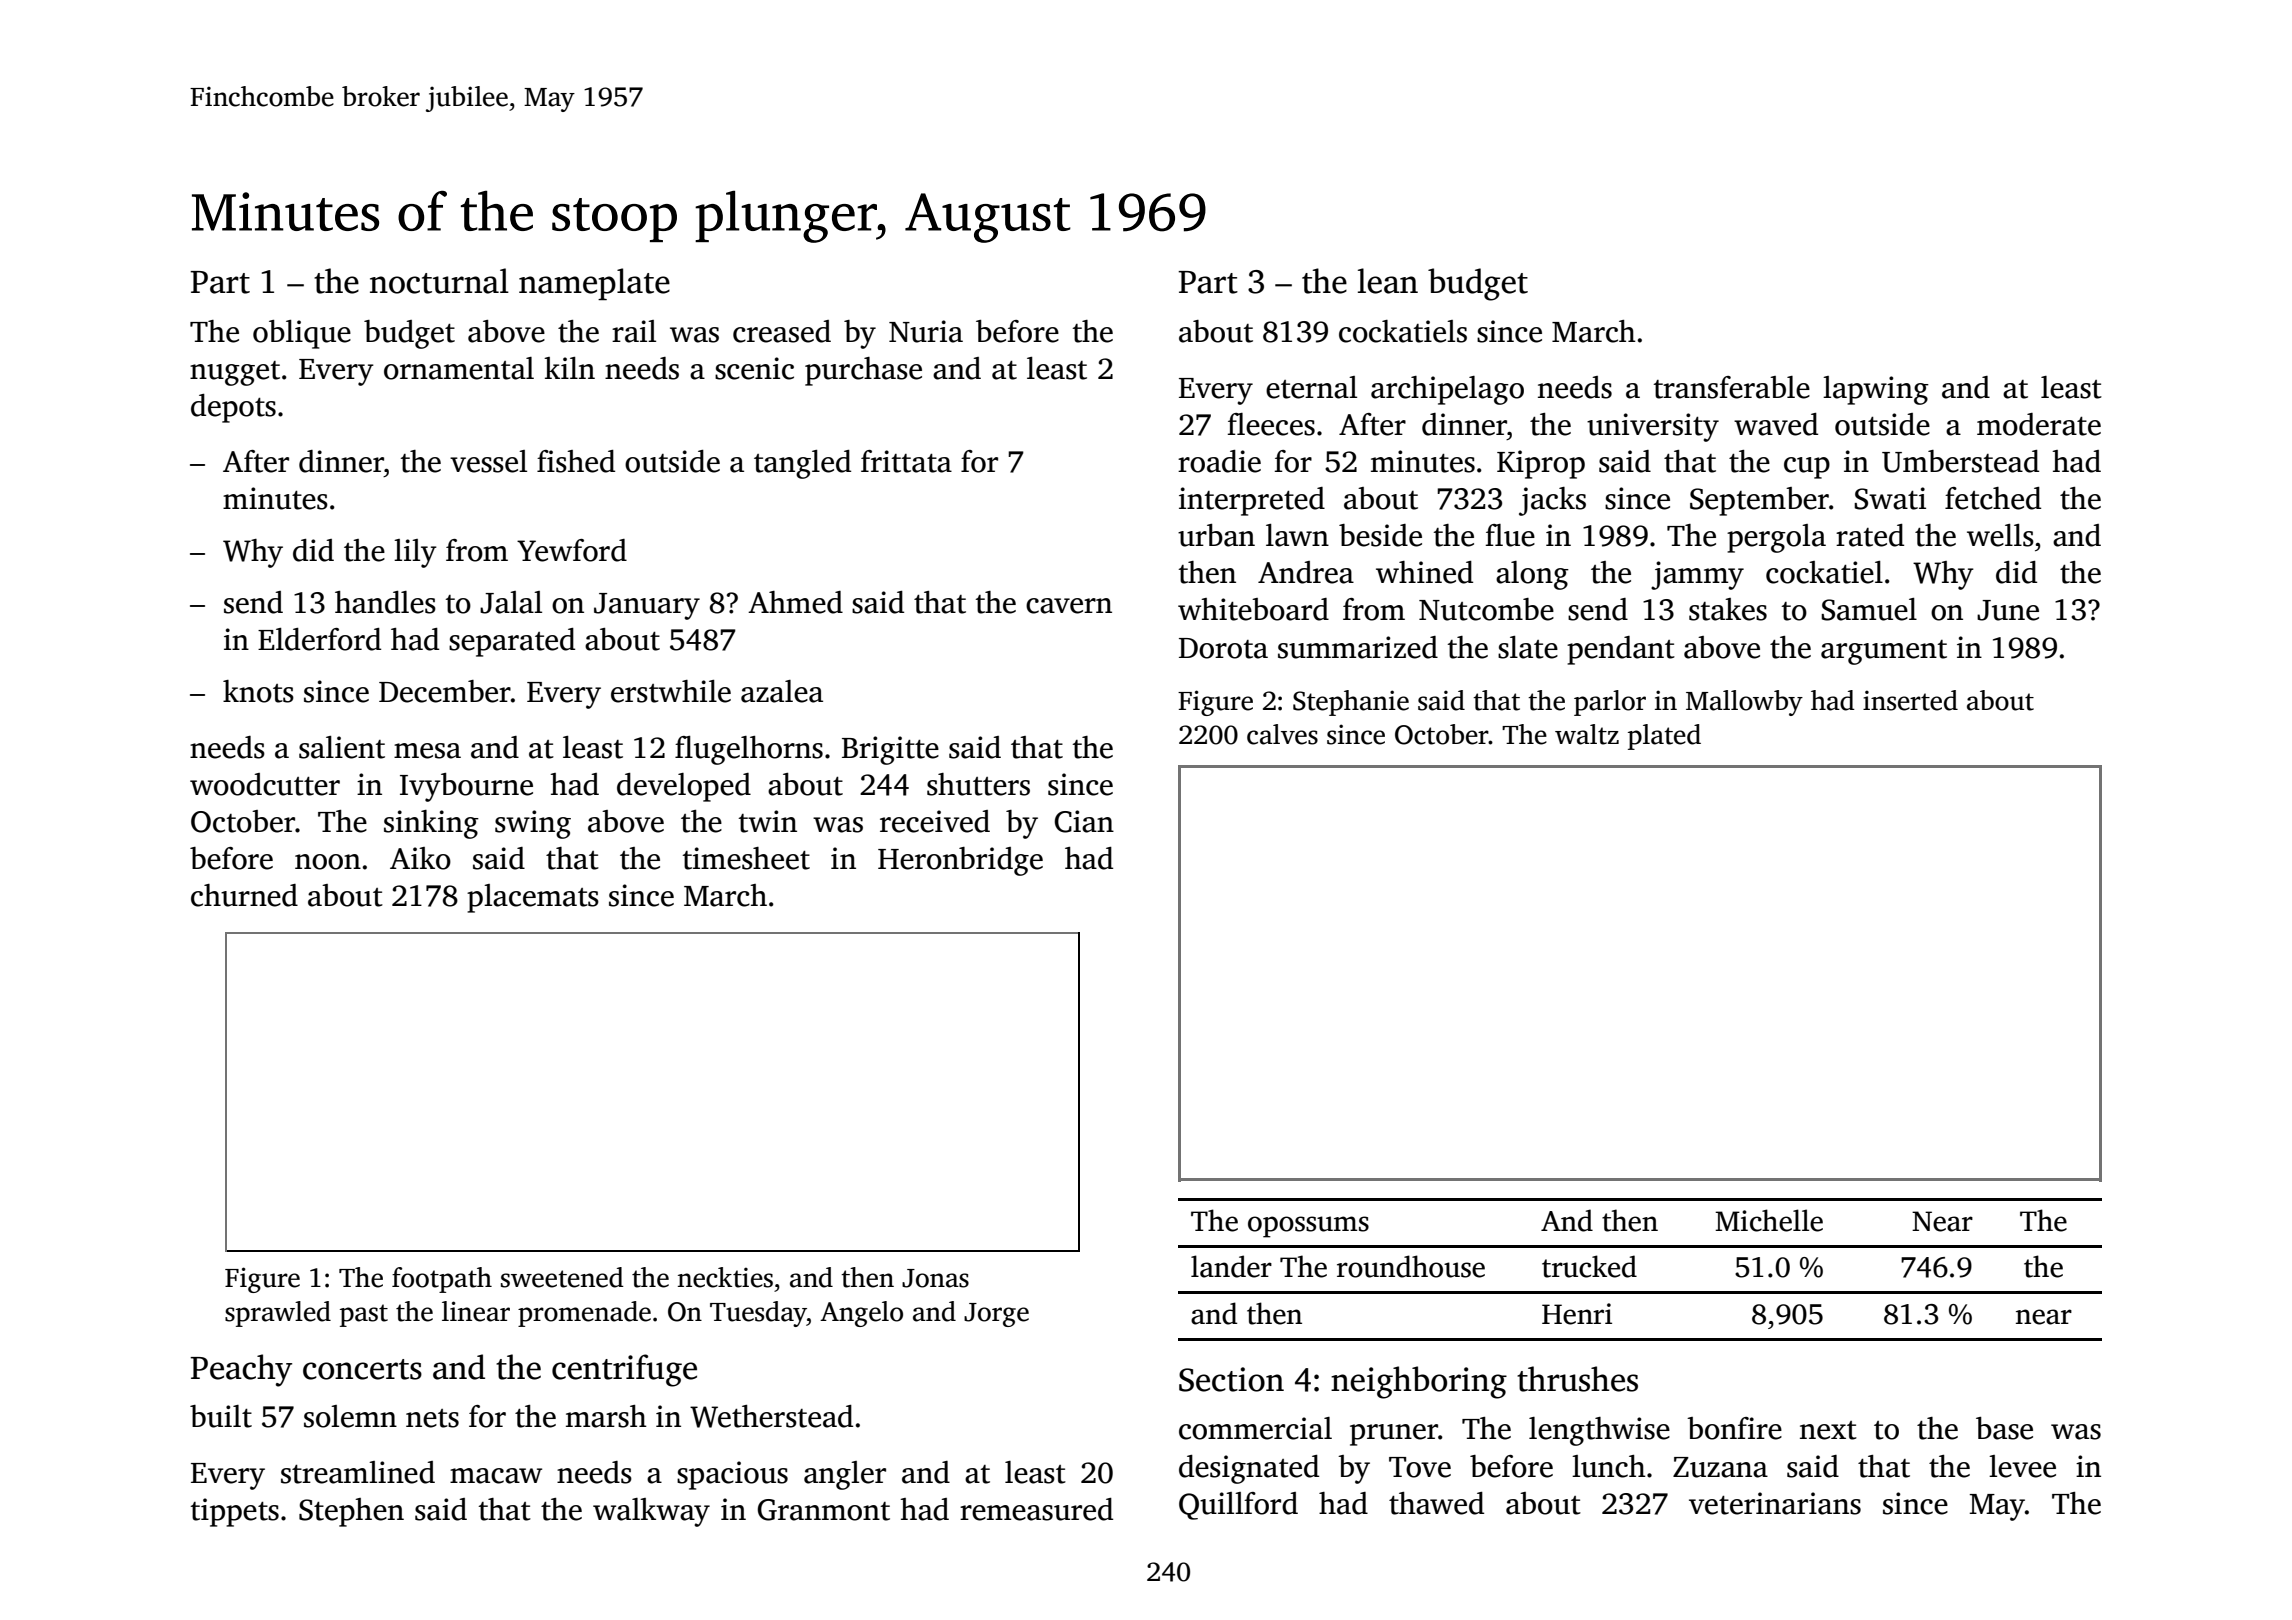 The height and width of the screenshot is (1620, 2292). Describe the element at coordinates (782, 331) in the screenshot. I see `creased` at that location.
